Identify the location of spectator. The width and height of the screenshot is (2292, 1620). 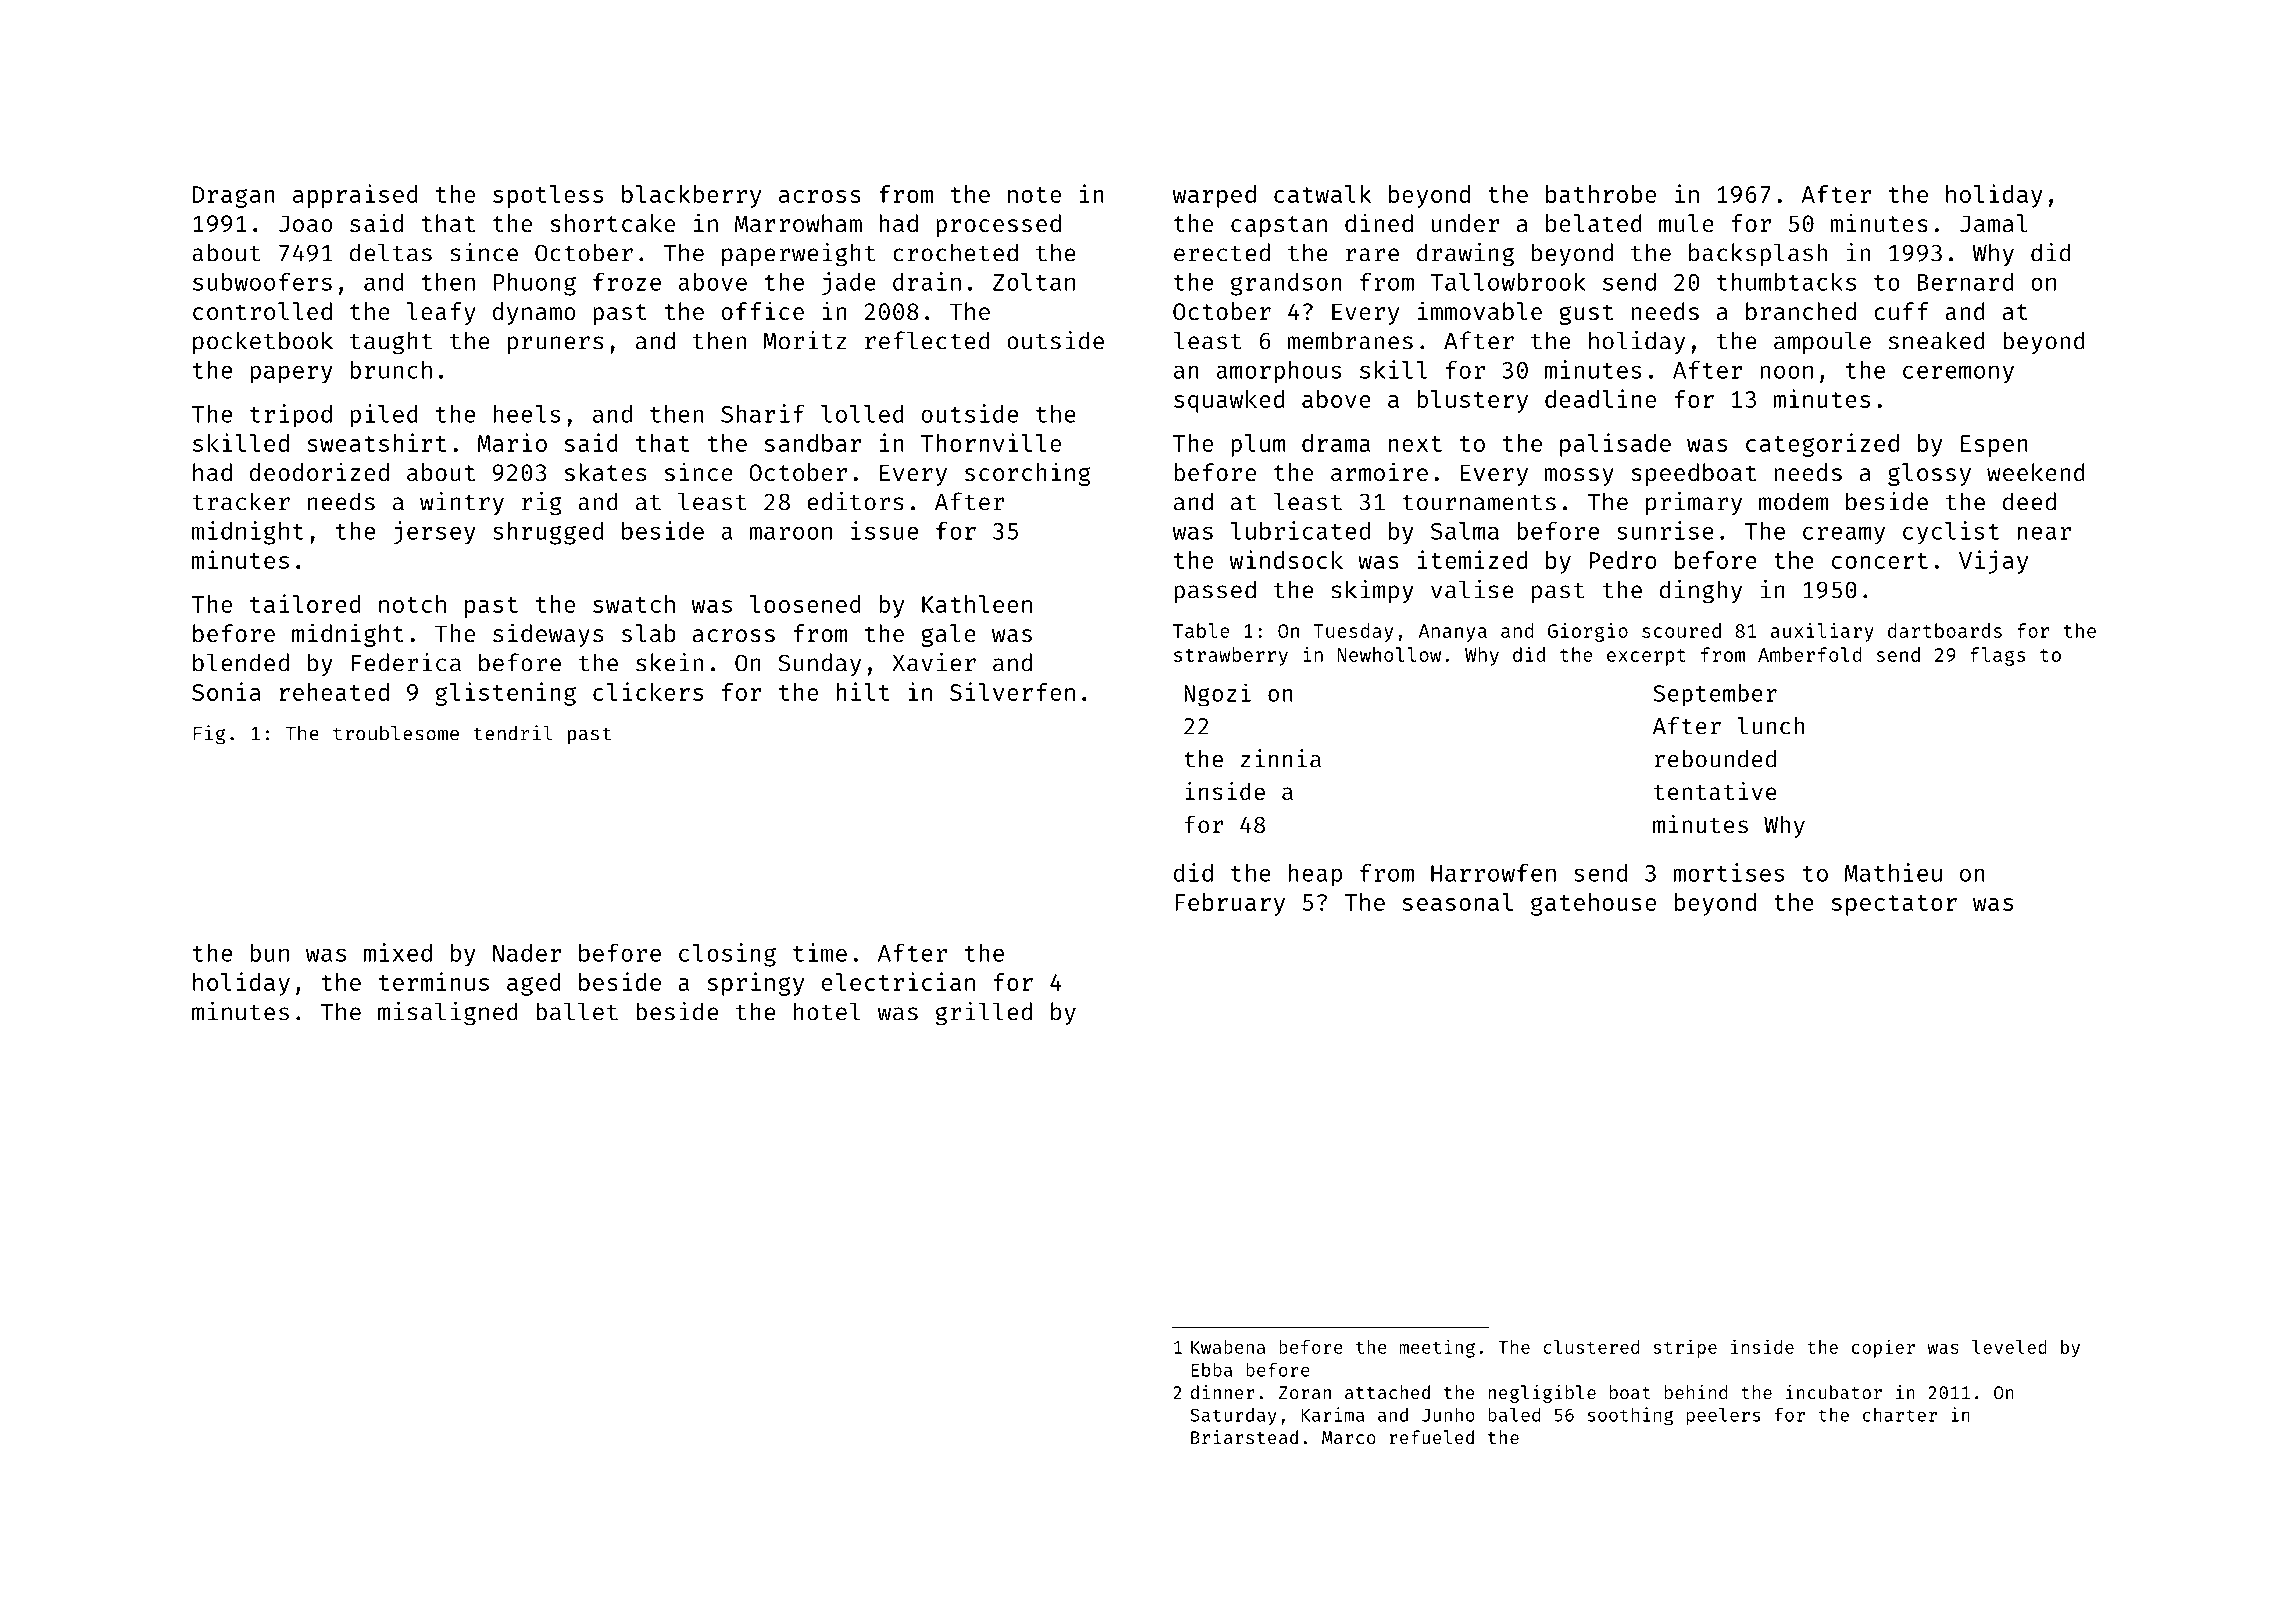
(1894, 905).
